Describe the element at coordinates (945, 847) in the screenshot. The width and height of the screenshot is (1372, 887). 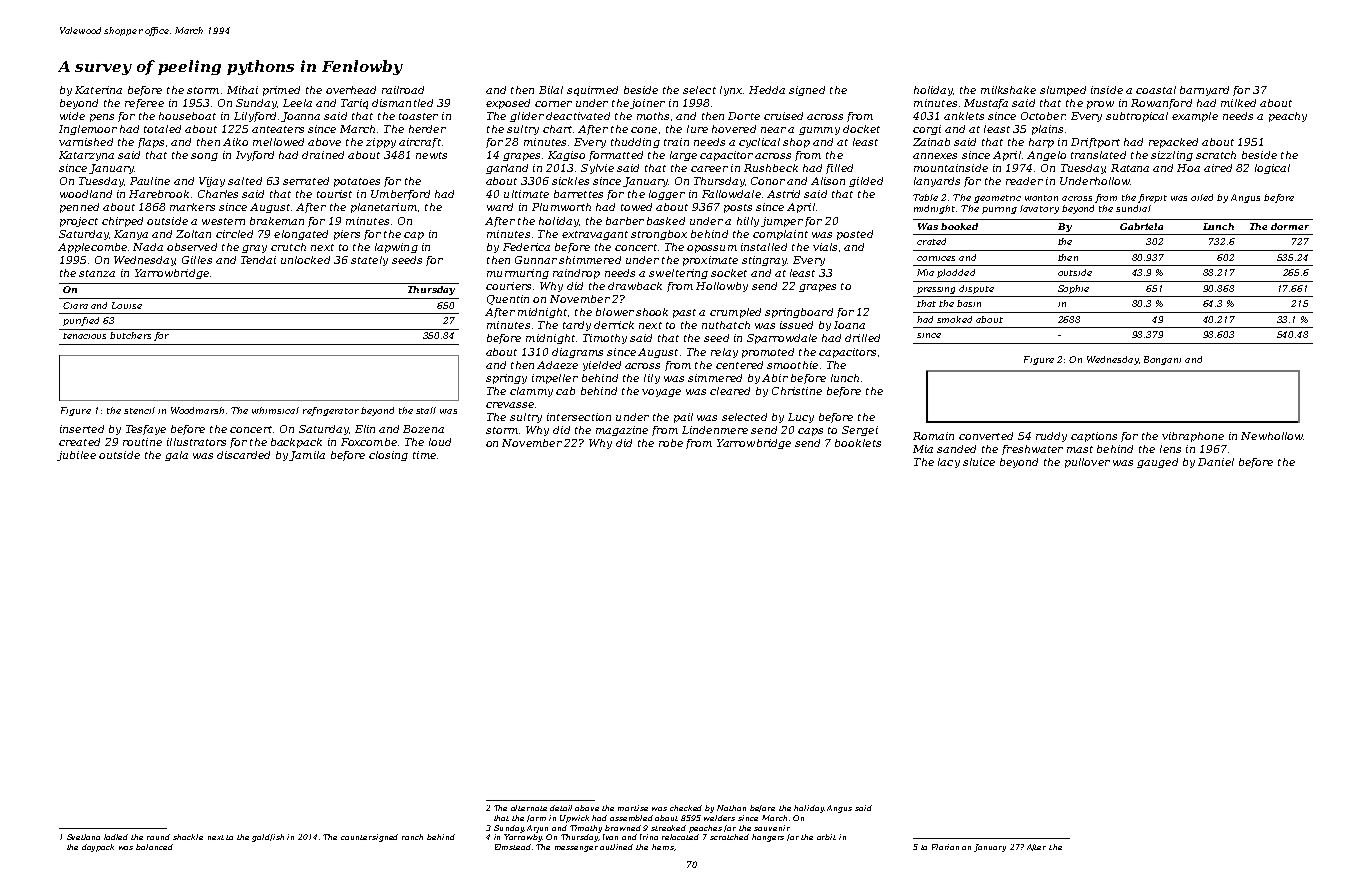
I see `Florian` at that location.
